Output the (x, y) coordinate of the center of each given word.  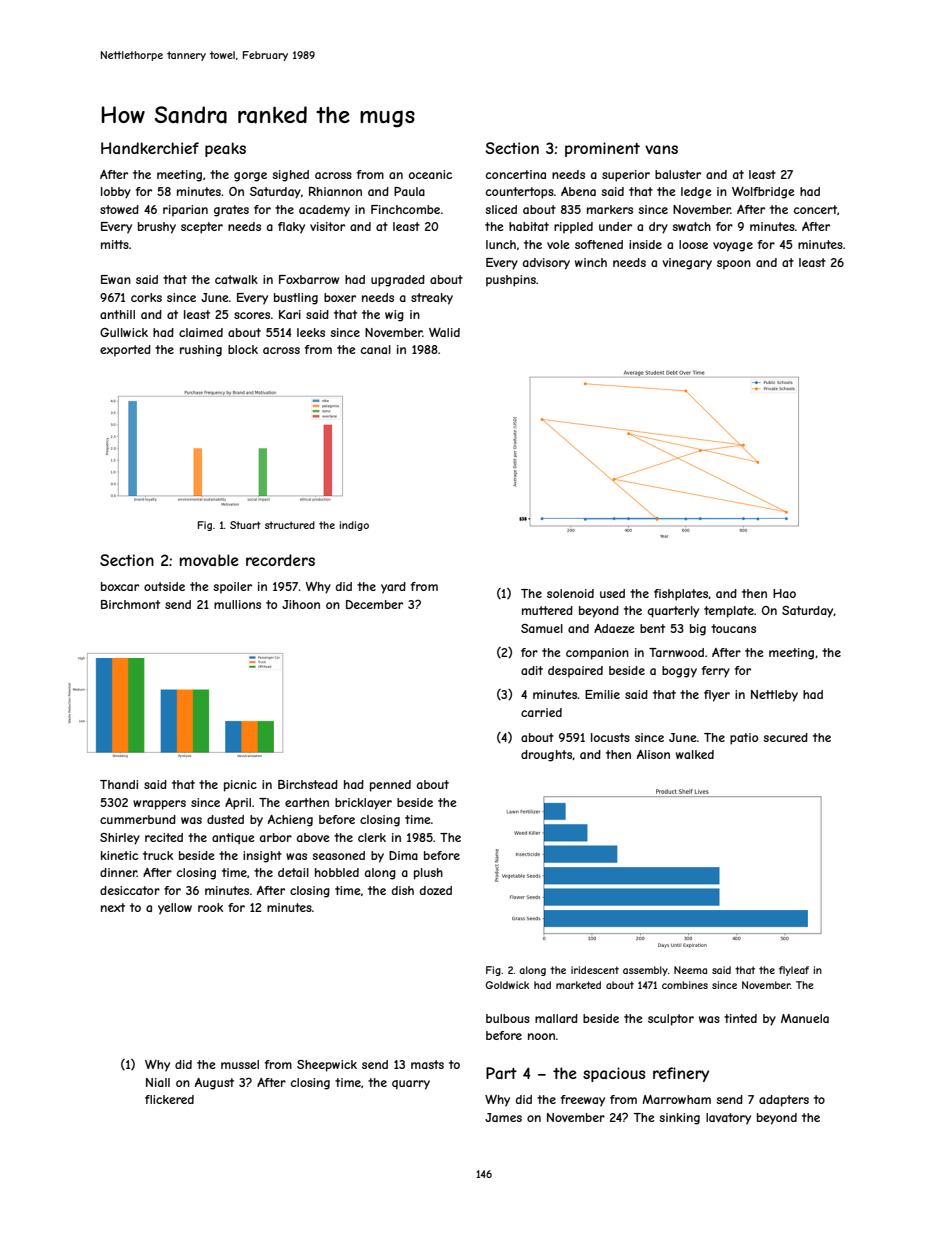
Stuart (245, 525)
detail (293, 872)
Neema (690, 970)
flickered (169, 1099)
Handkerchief (150, 148)
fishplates (681, 595)
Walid (444, 332)
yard (393, 588)
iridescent (595, 970)
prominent (602, 149)
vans (661, 149)
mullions (237, 604)
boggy (679, 672)
